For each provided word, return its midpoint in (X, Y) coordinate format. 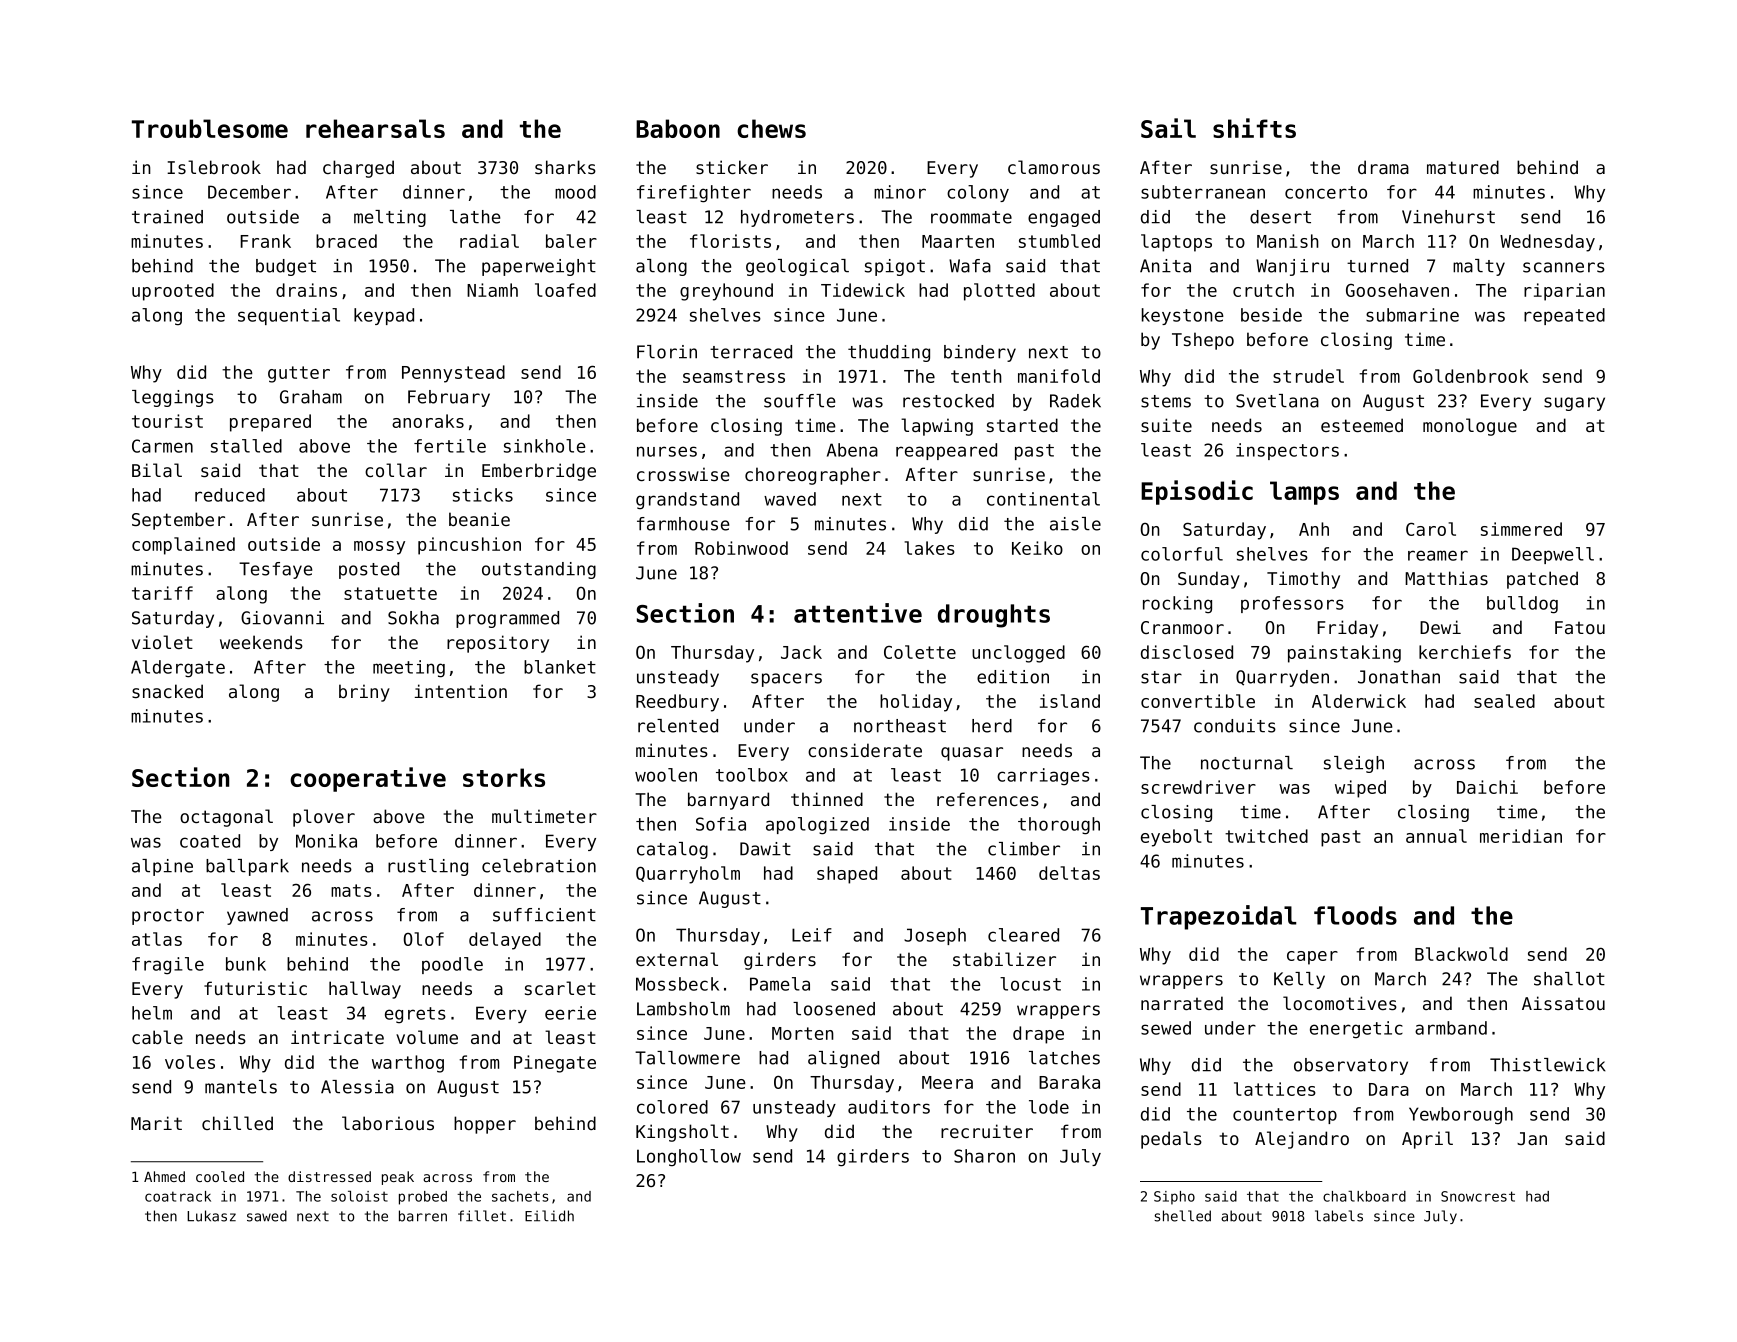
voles (190, 1062)
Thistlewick (1548, 1065)
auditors (889, 1107)
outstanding (539, 570)
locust (1030, 984)
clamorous (1054, 167)
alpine (162, 867)
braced (346, 241)
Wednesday (1547, 243)
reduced (230, 495)
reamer (1438, 555)
